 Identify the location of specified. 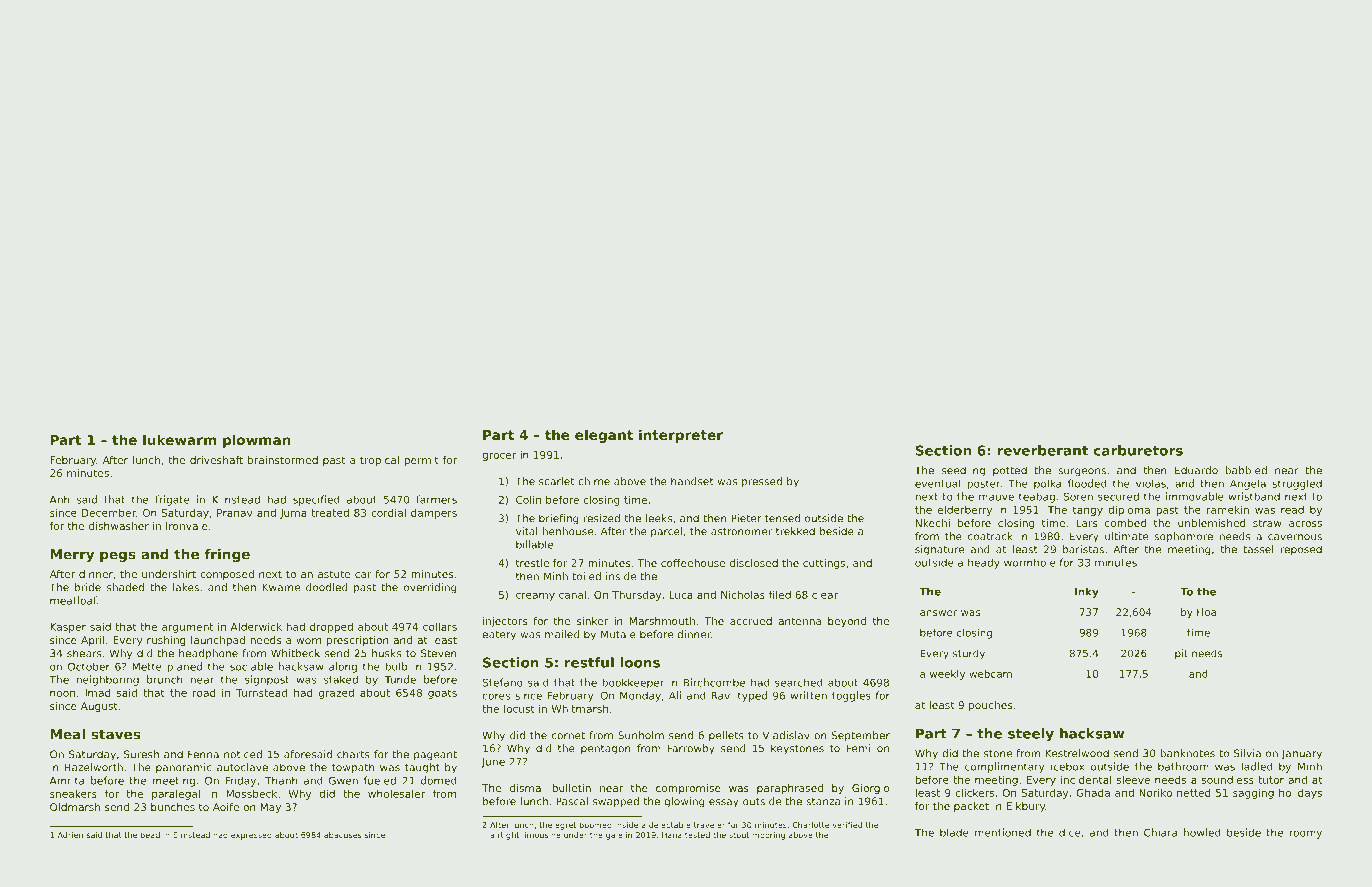
(316, 500).
